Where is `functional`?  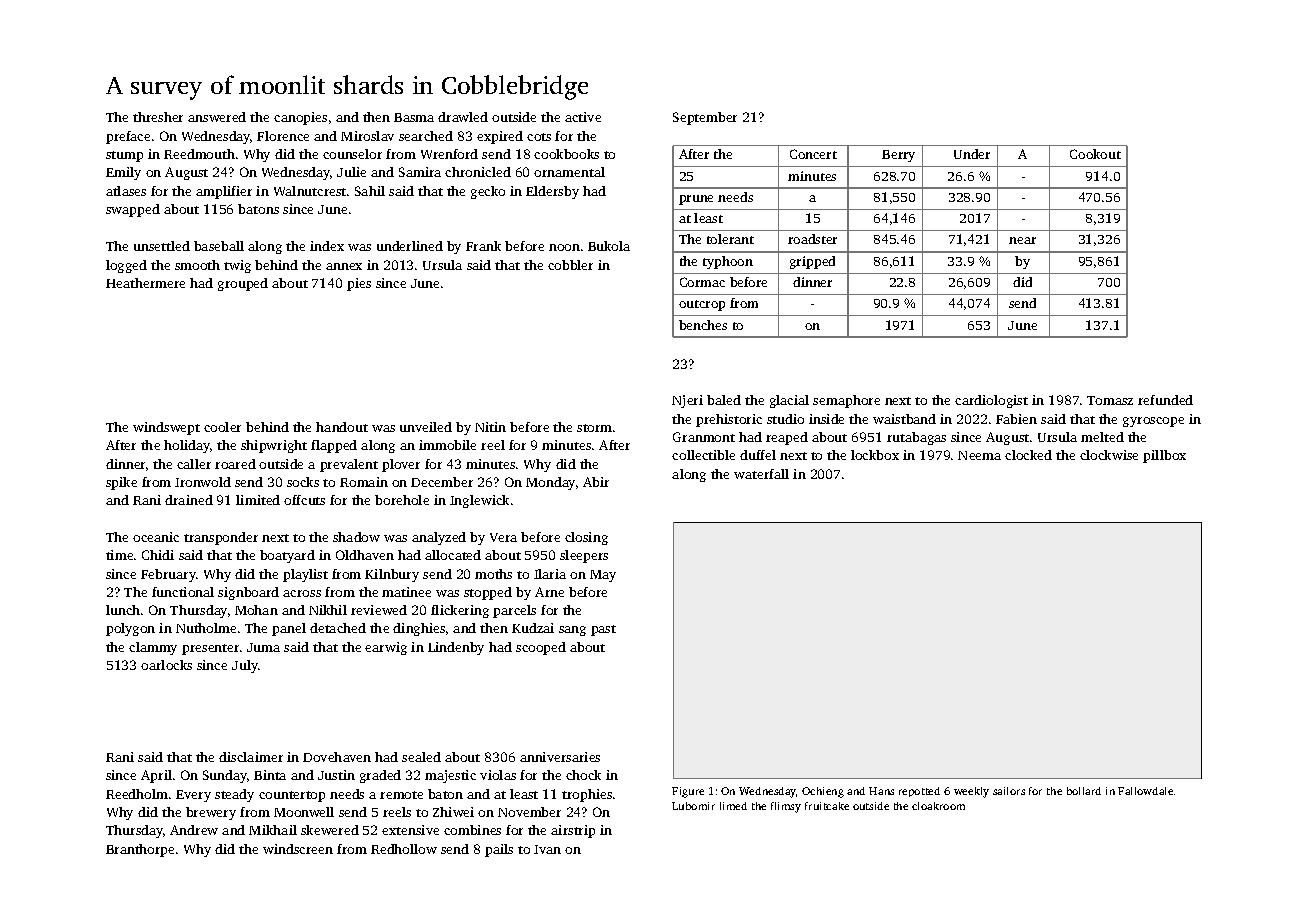
functional is located at coordinates (183, 592).
